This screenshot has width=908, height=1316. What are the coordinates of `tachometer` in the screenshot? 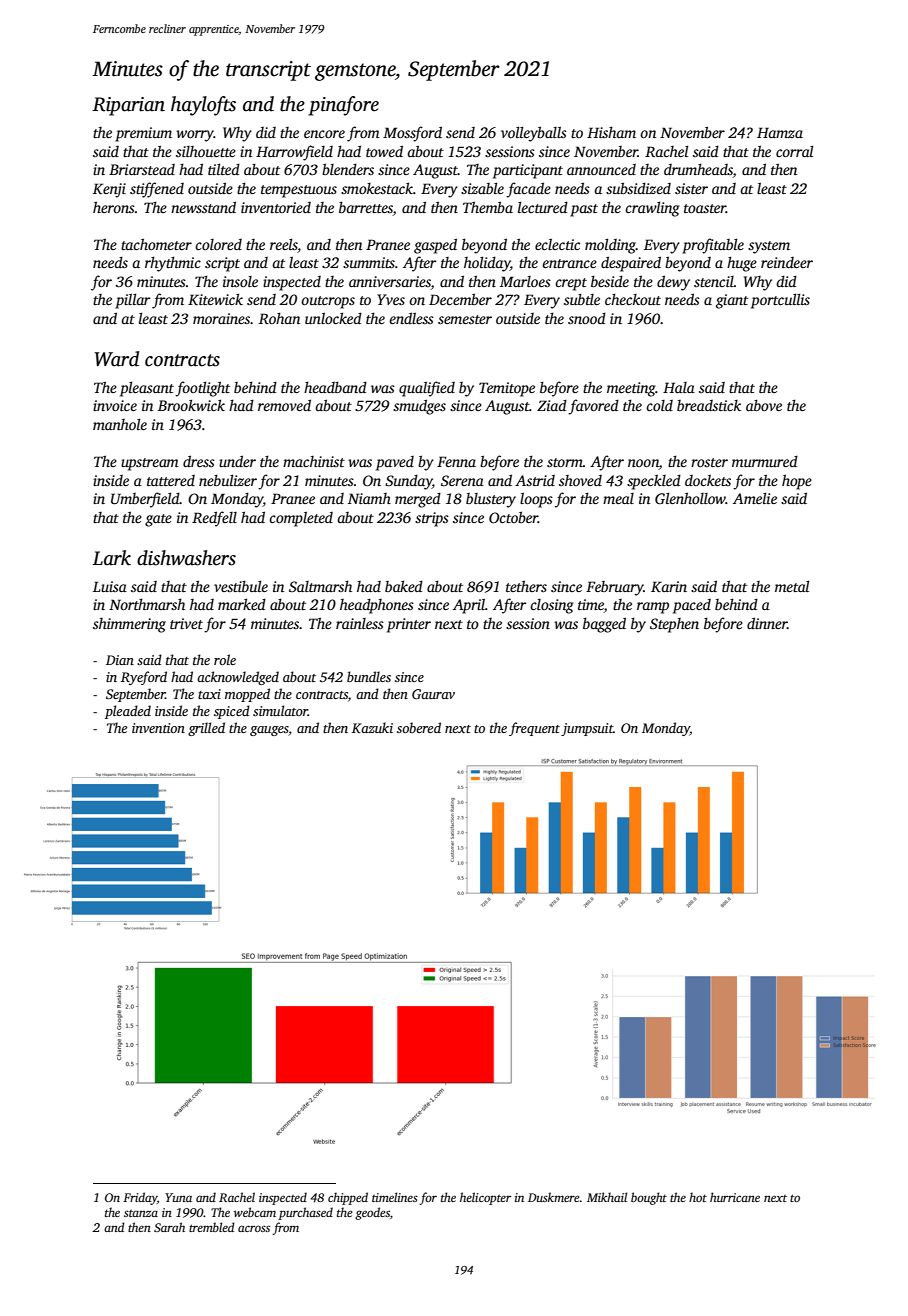 It's located at (156, 244).
